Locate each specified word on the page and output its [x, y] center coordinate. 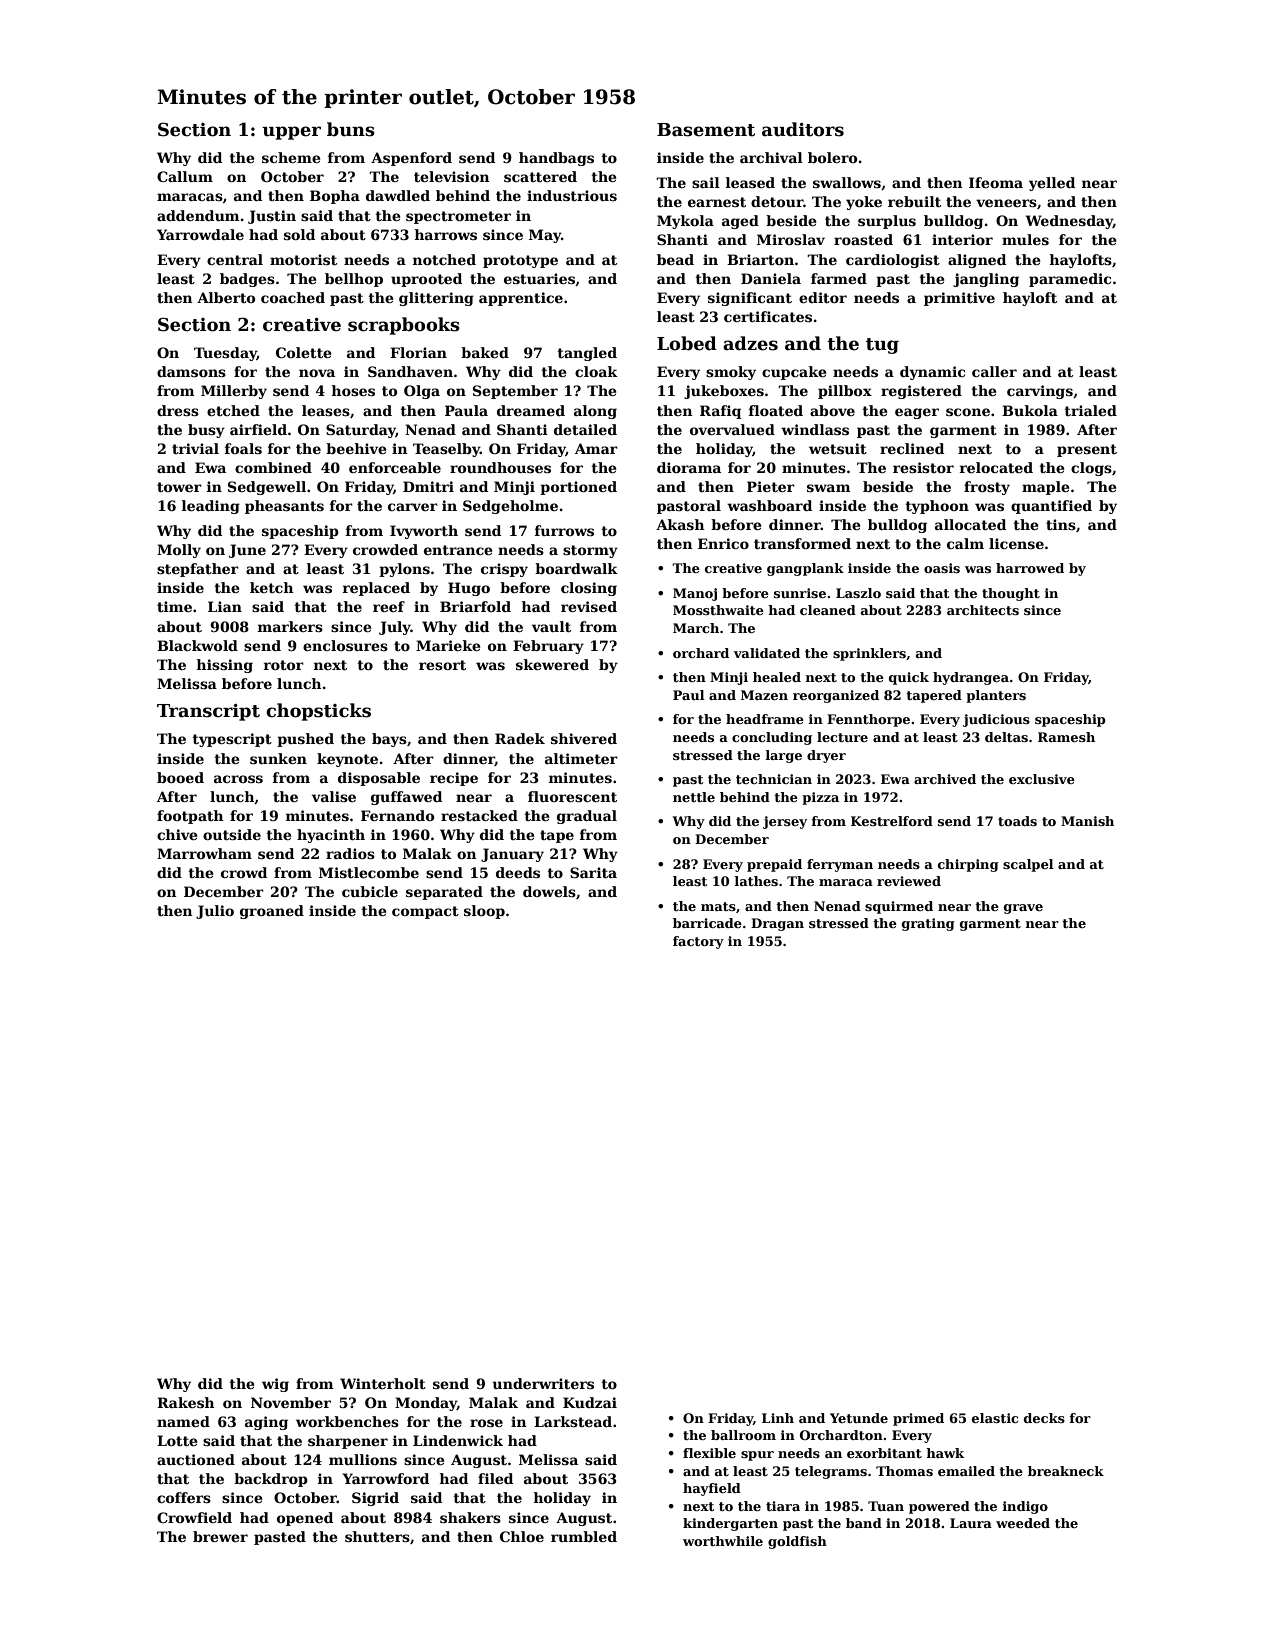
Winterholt [383, 1383]
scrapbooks [404, 326]
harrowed [1030, 568]
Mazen [764, 695]
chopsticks [318, 712]
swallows [847, 182]
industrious [572, 195]
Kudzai [590, 1402]
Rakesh [186, 1402]
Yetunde [859, 1418]
